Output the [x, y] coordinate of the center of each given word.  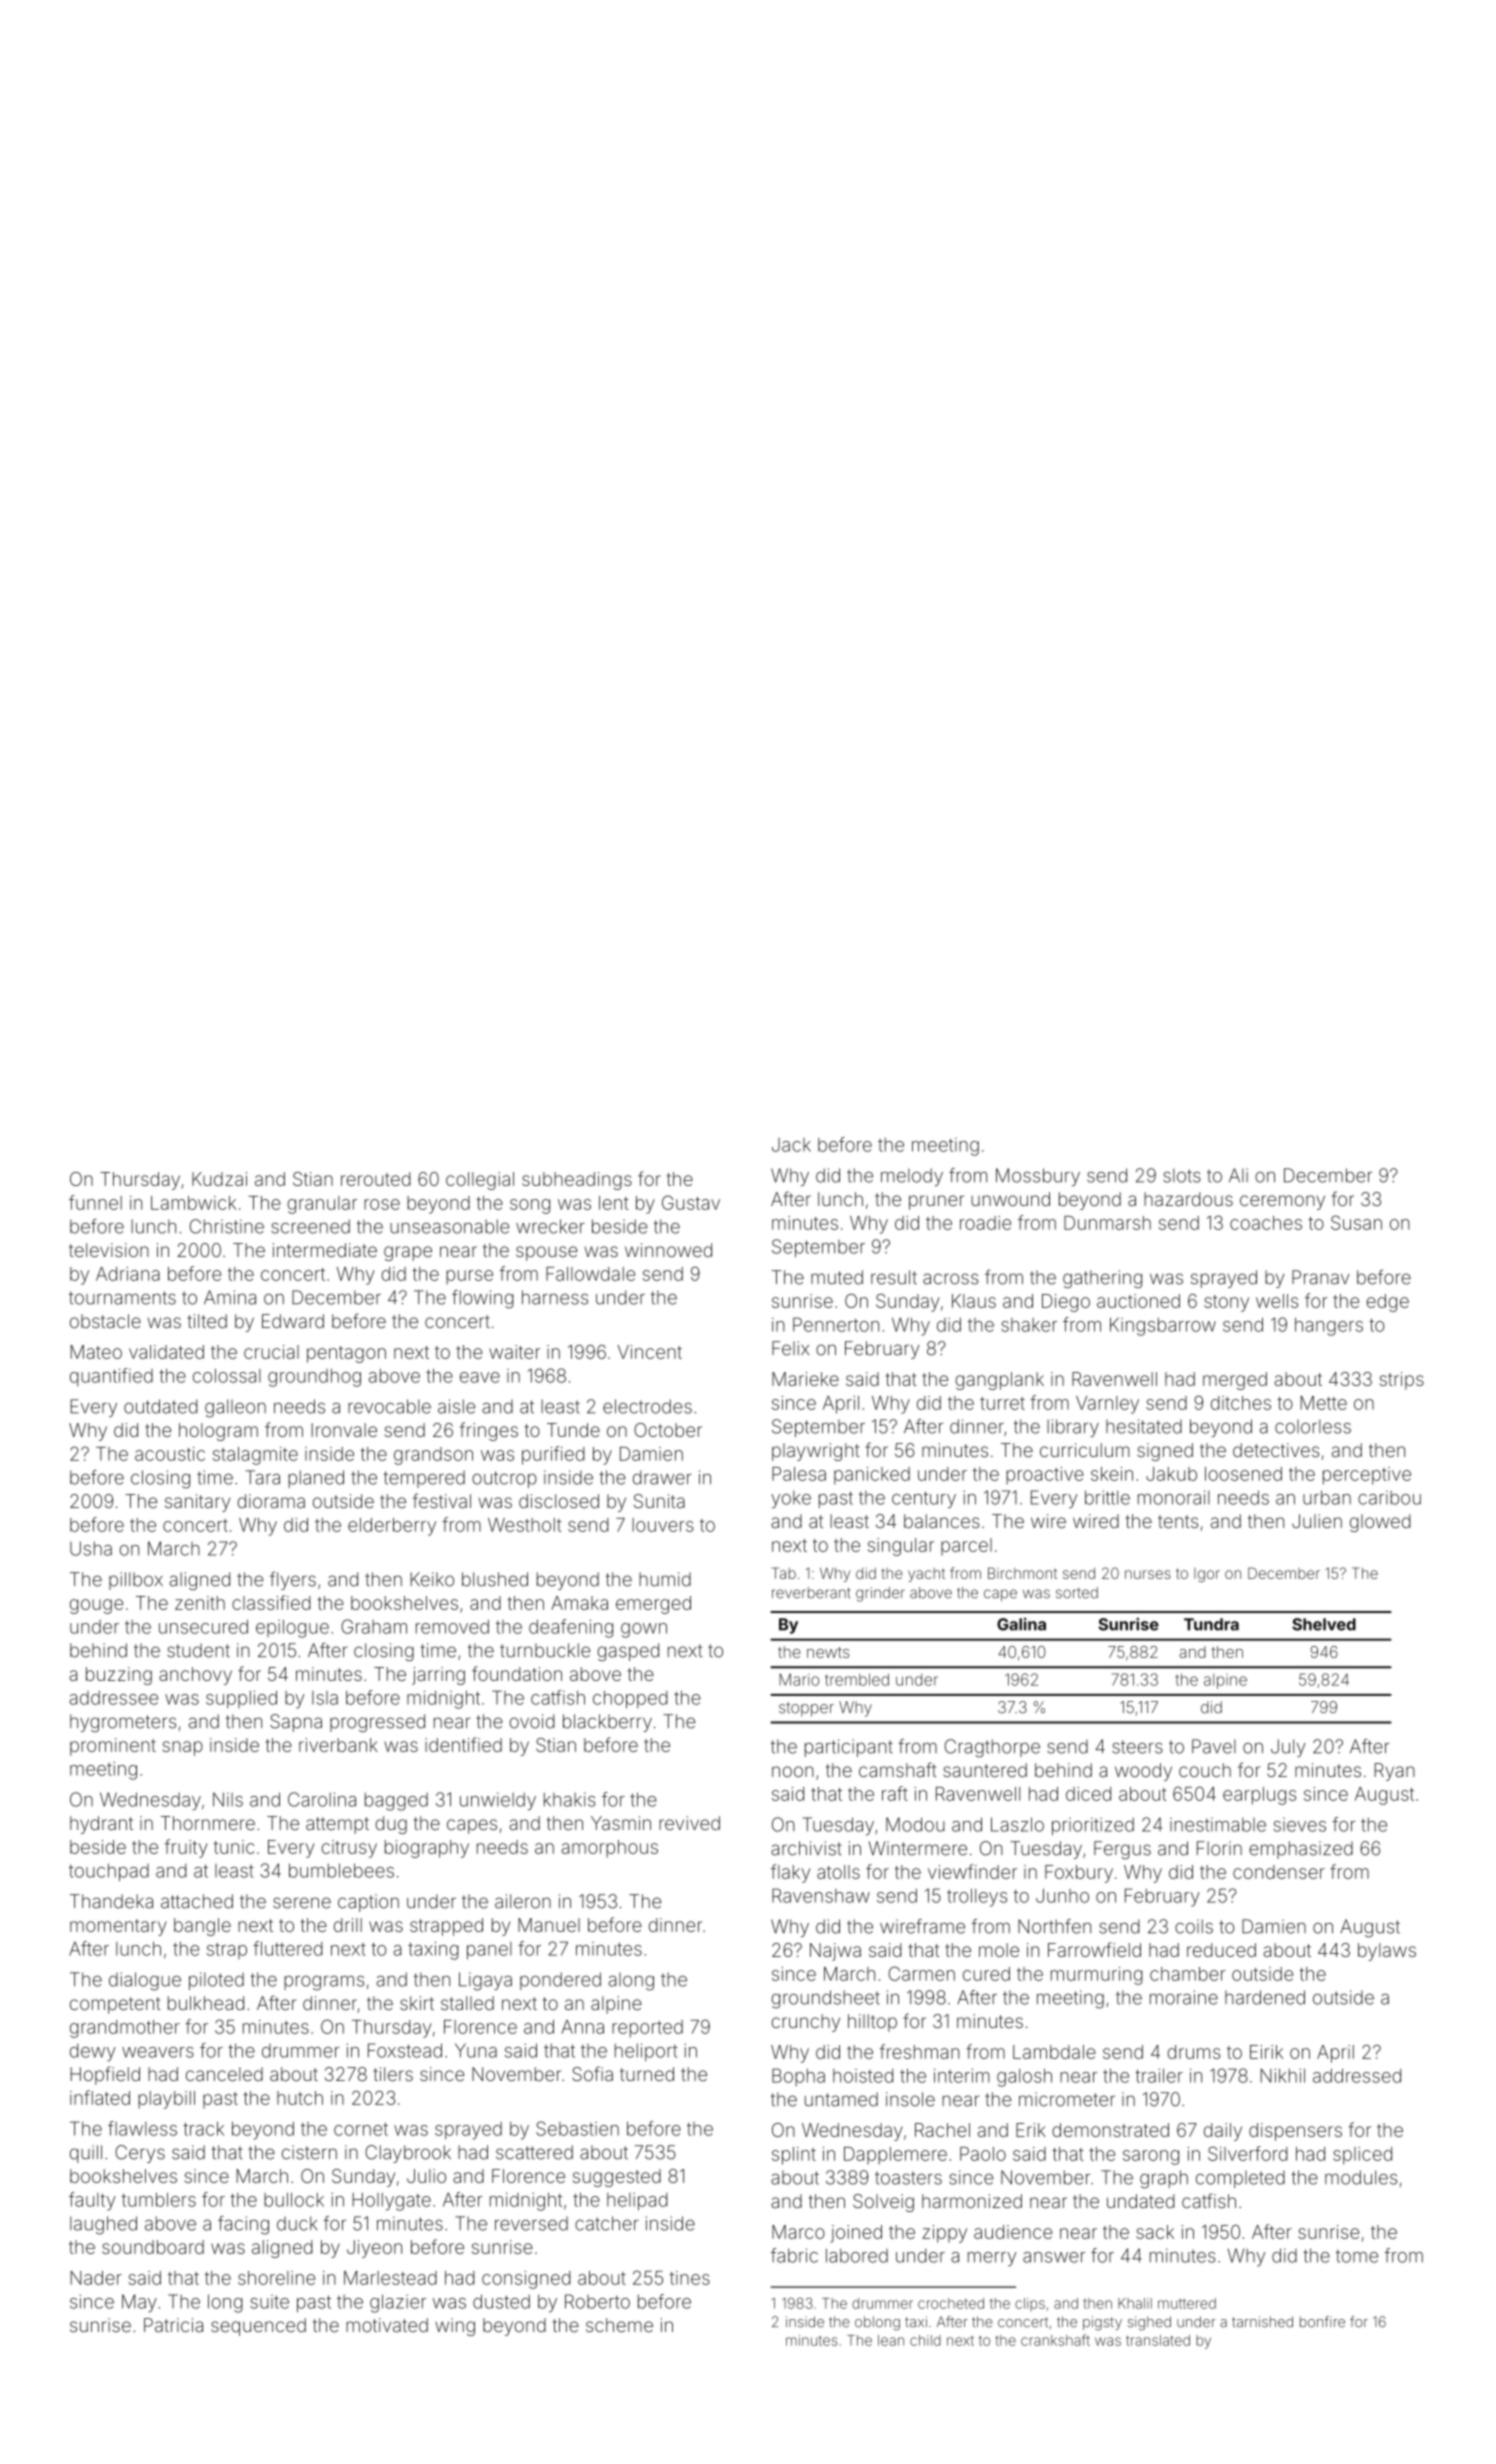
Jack [791, 1145]
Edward [293, 1321]
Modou [915, 1824]
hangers [1329, 1327]
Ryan [1394, 1772]
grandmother [125, 2029]
